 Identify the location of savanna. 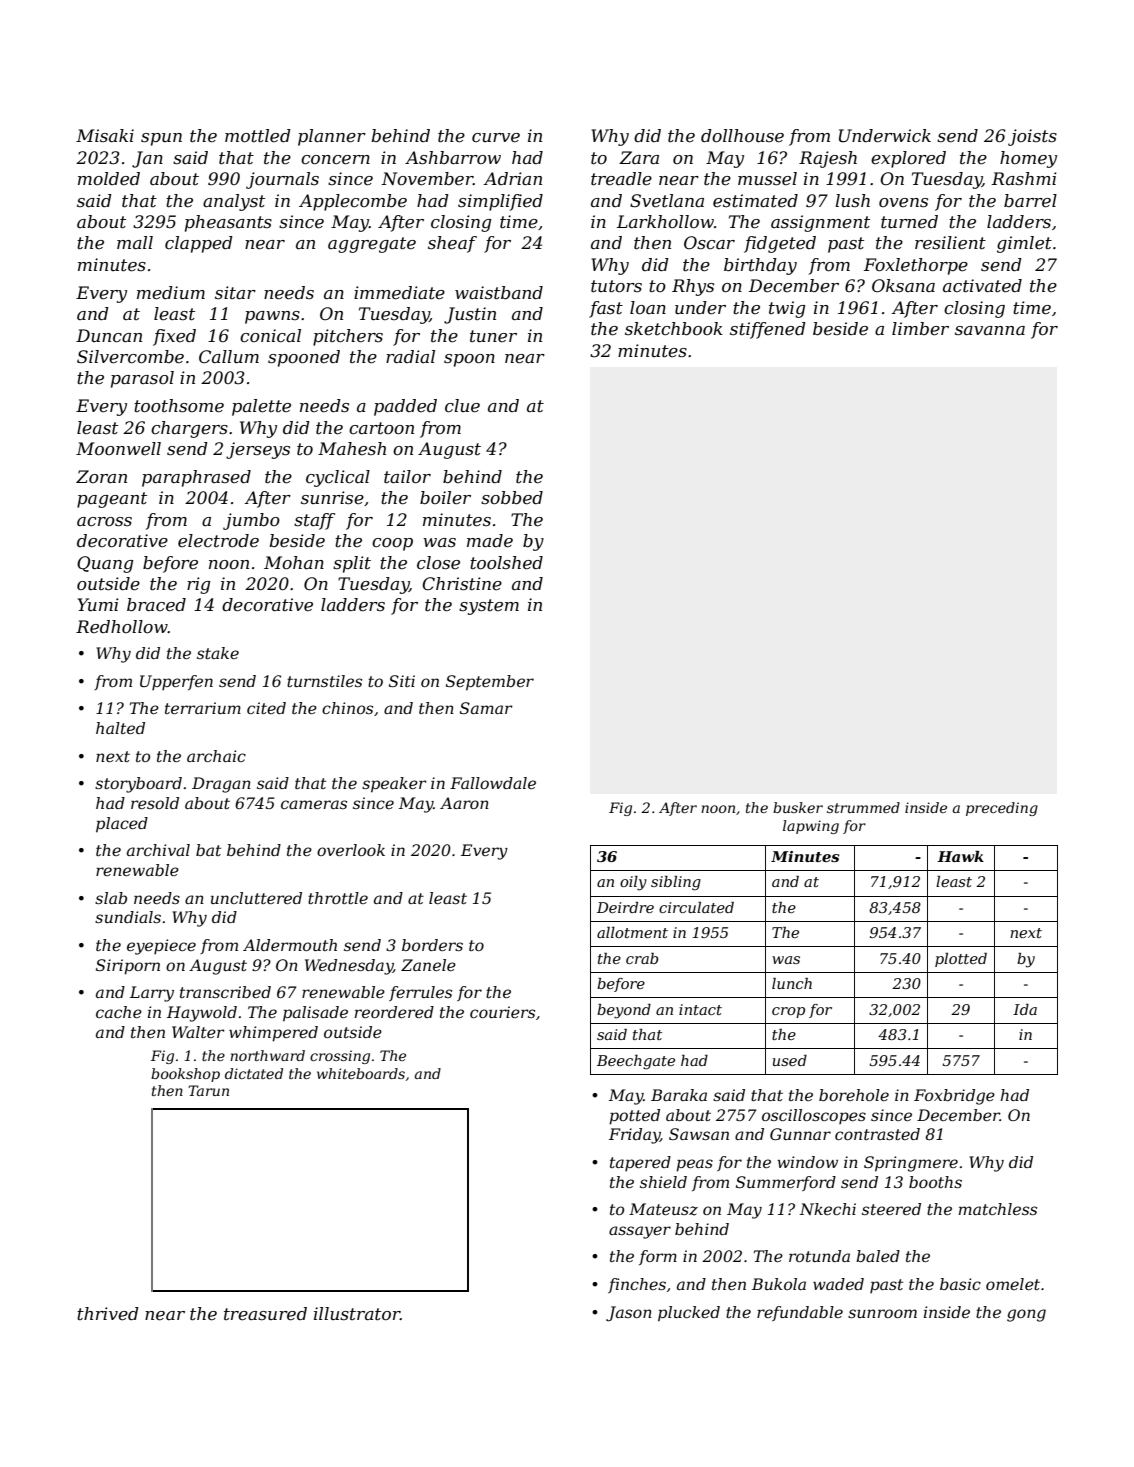
(990, 330).
